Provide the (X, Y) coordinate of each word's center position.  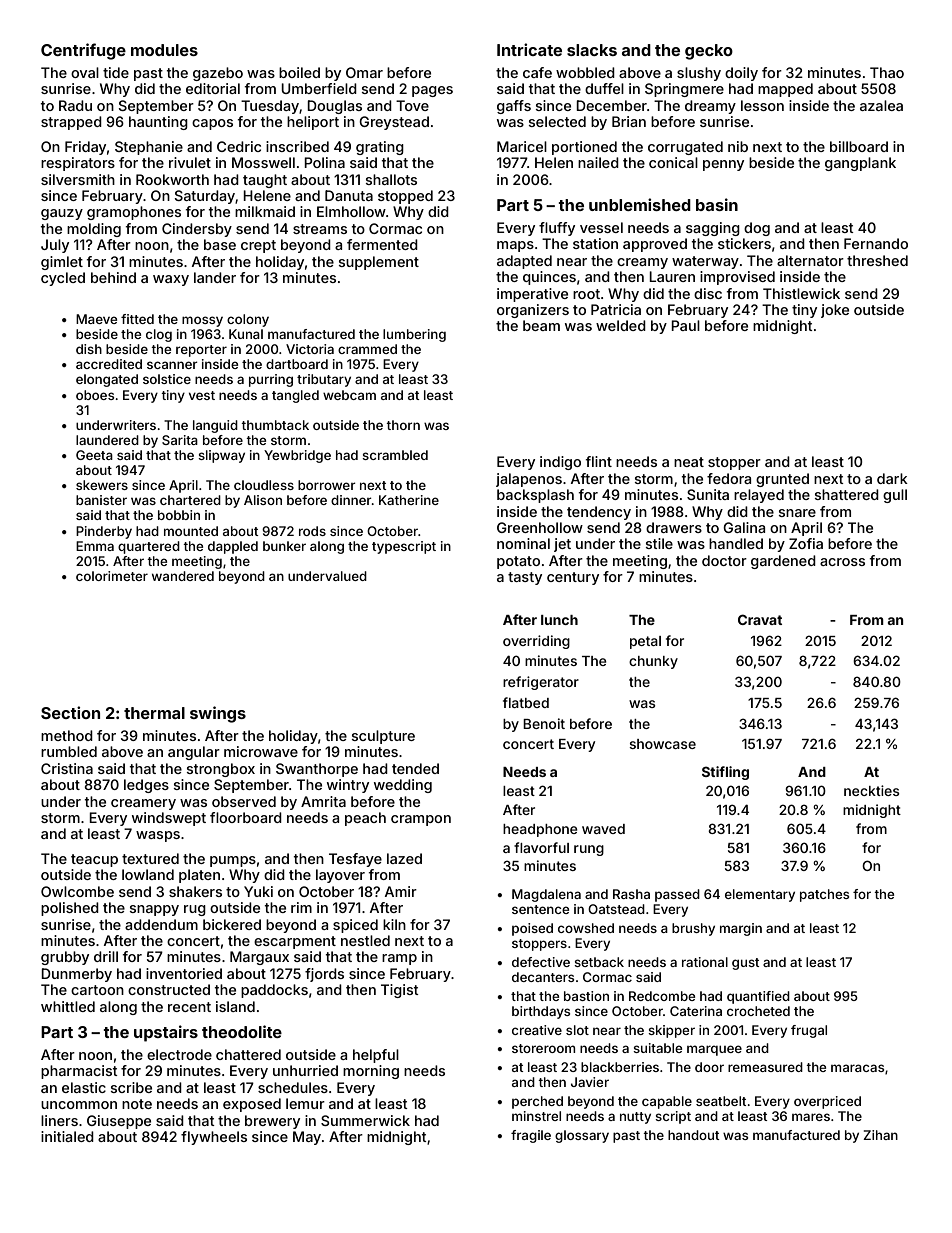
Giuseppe (119, 1122)
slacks (592, 50)
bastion (586, 996)
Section (70, 712)
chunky (653, 662)
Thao (887, 72)
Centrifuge (83, 51)
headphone (540, 830)
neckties (872, 790)
